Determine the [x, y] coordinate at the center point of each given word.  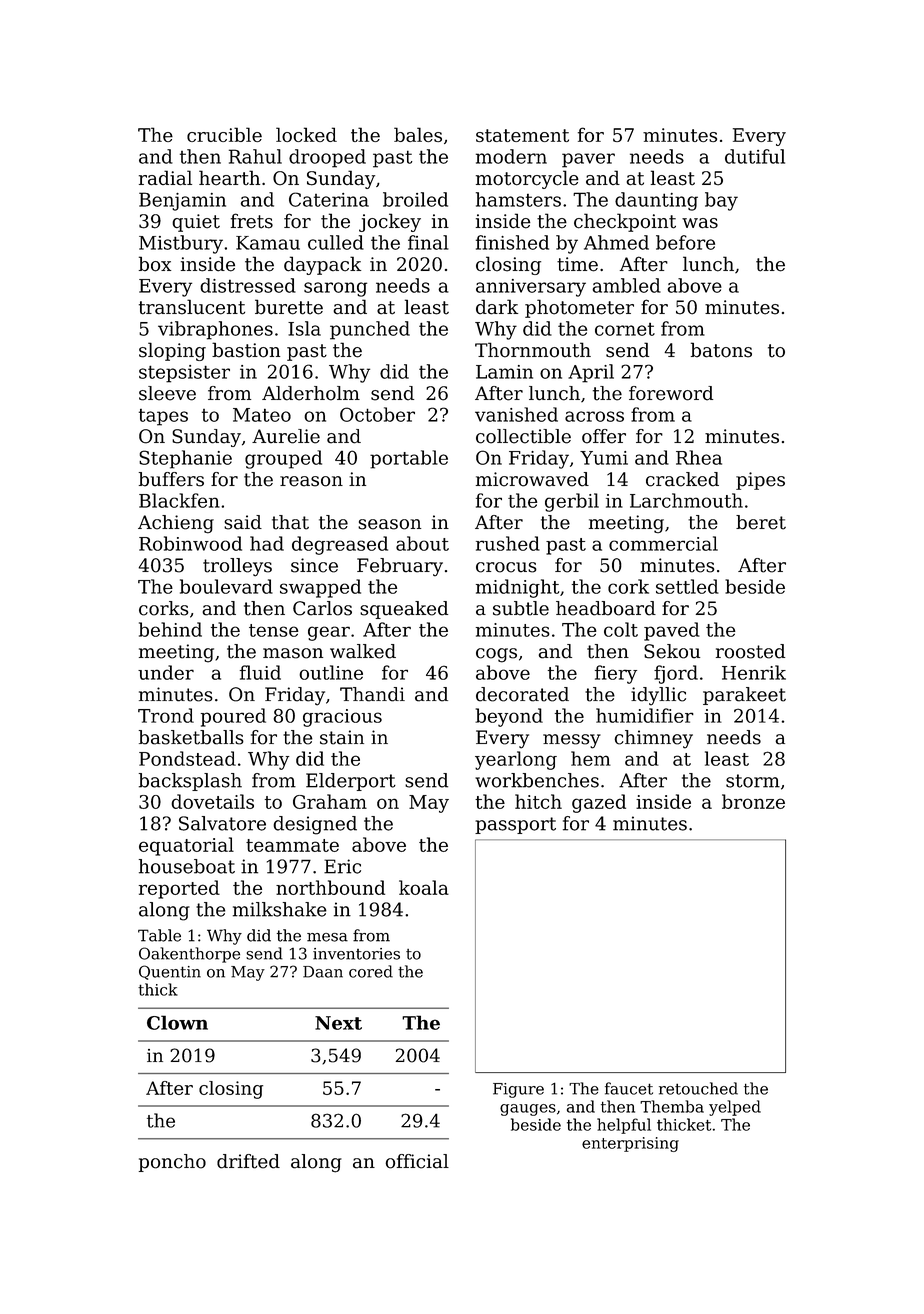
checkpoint [625, 222]
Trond [166, 715]
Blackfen [179, 500]
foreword [671, 393]
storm [753, 781]
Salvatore [222, 823]
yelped [735, 1108]
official [417, 1161]
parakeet [744, 696]
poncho [172, 1163]
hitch [538, 801]
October [377, 414]
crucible [224, 134]
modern [511, 156]
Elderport [351, 782]
